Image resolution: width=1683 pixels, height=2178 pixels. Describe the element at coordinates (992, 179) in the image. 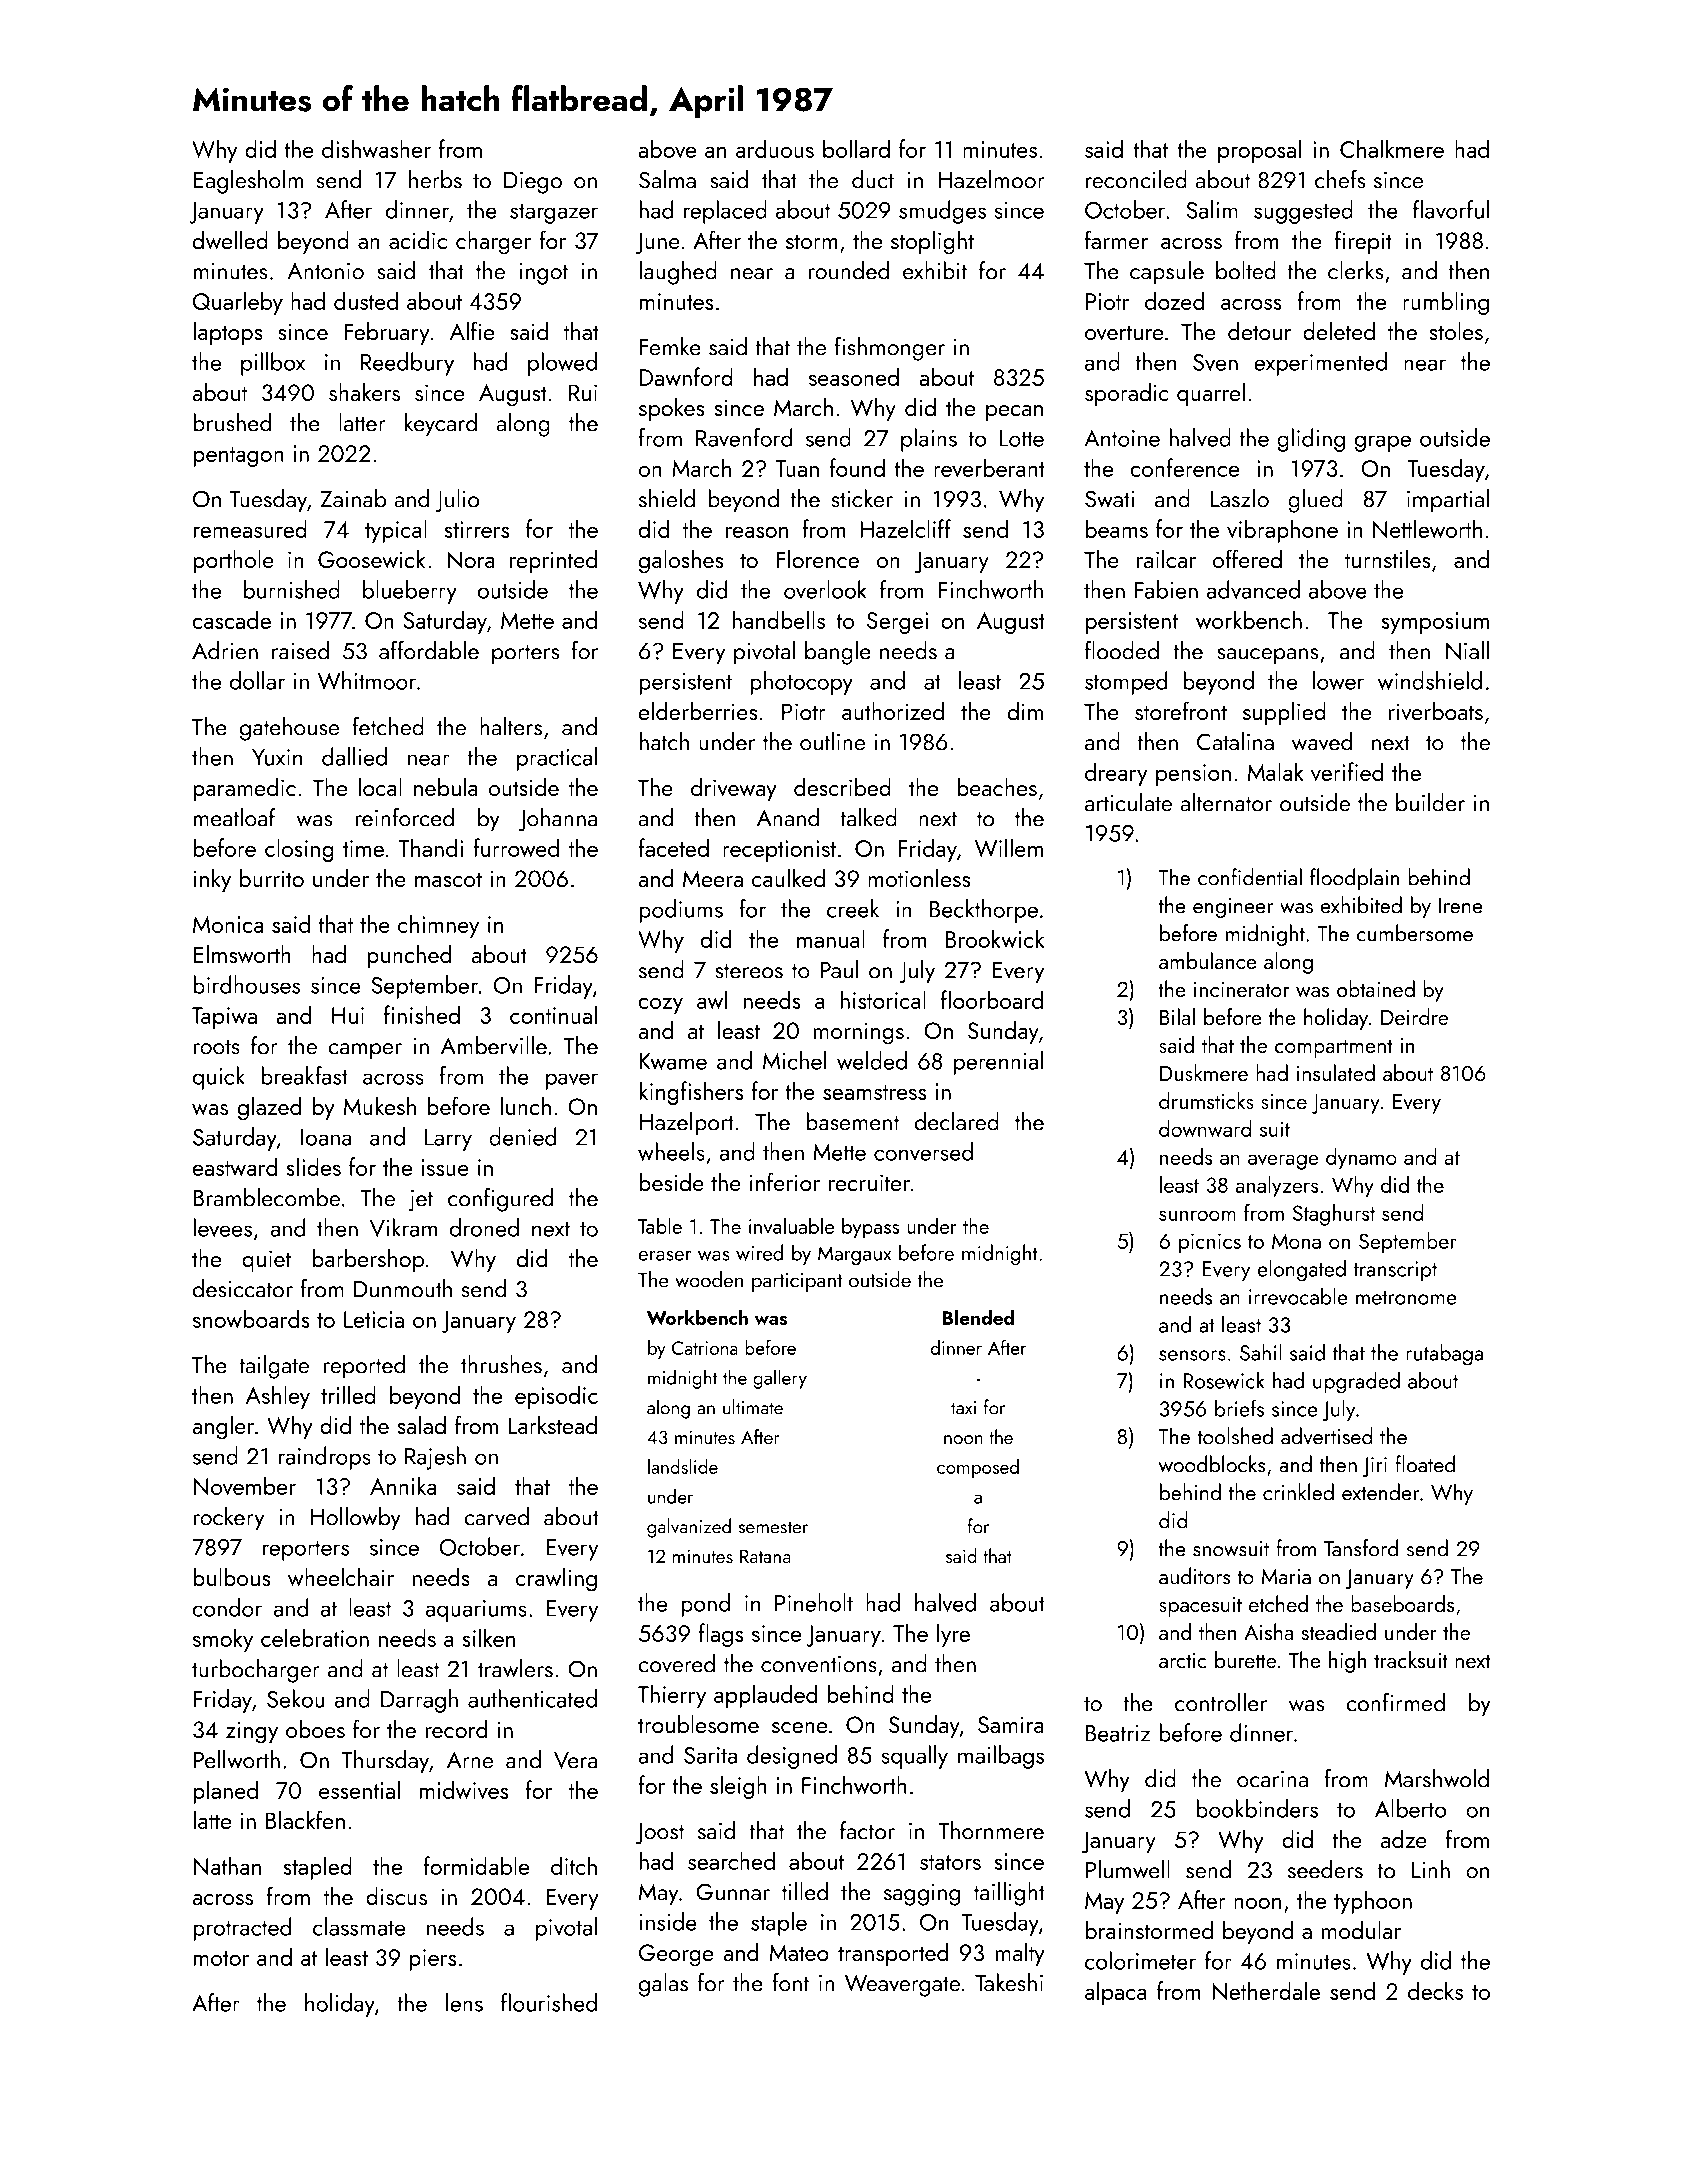

I see `Hazelmoor` at that location.
